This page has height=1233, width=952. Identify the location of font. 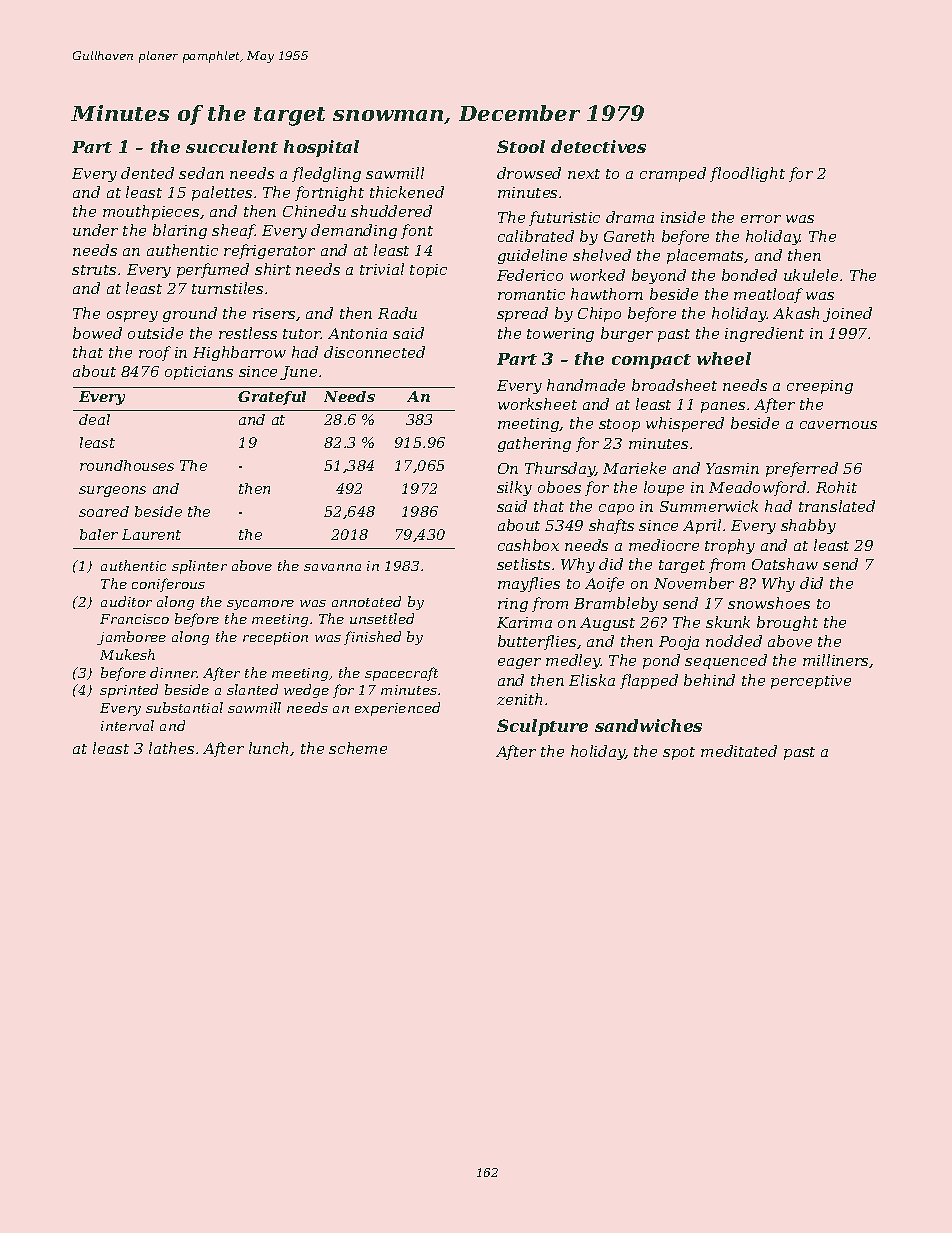
(417, 231).
